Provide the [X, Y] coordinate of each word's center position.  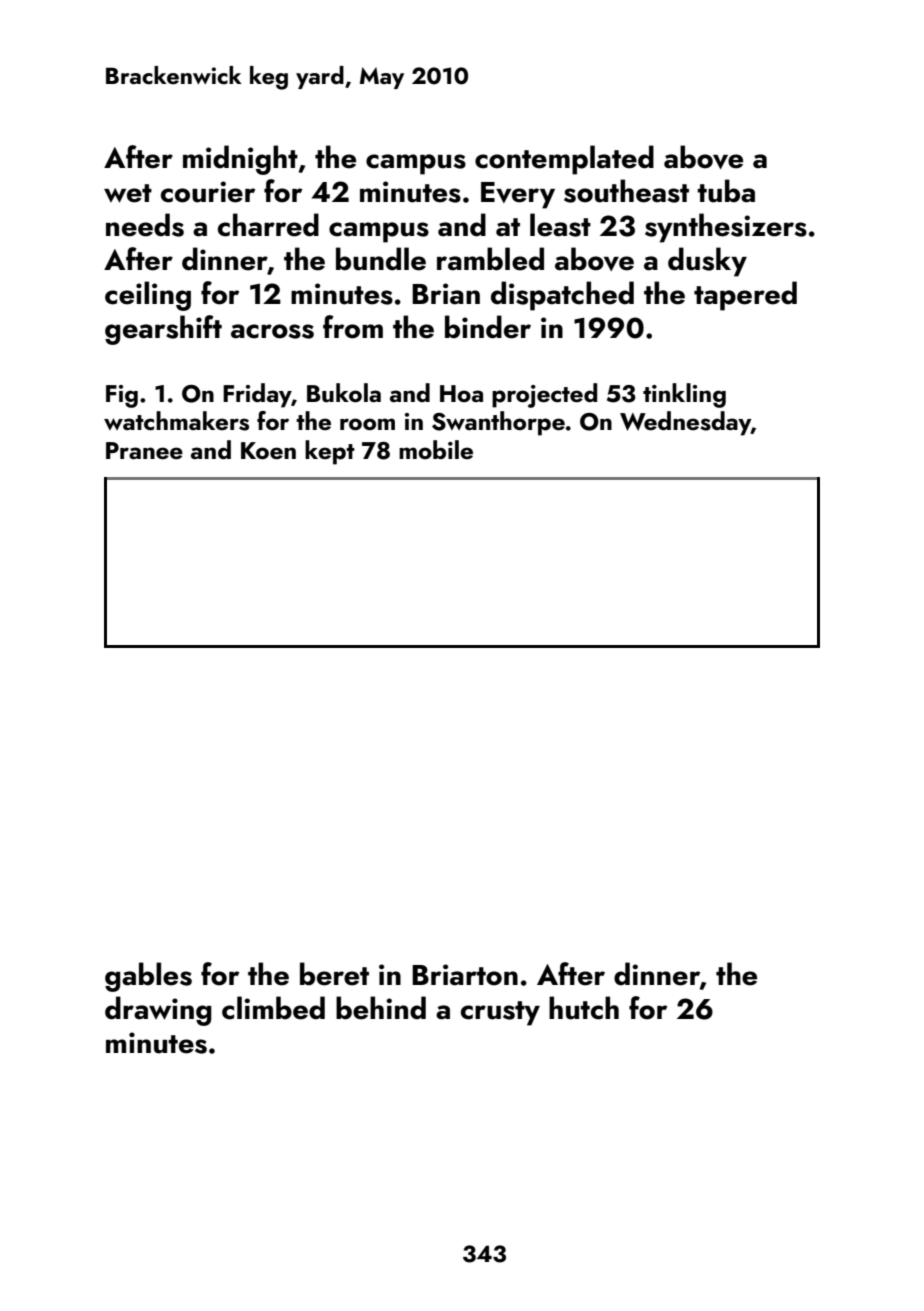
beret [334, 974]
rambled [490, 259]
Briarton [465, 975]
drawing [158, 1011]
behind [381, 1008]
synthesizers [726, 228]
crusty [500, 1013]
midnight [240, 160]
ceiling [148, 296]
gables [148, 977]
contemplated [564, 160]
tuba [726, 191]
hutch [584, 1008]
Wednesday [685, 423]
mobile [436, 449]
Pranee [144, 450]
